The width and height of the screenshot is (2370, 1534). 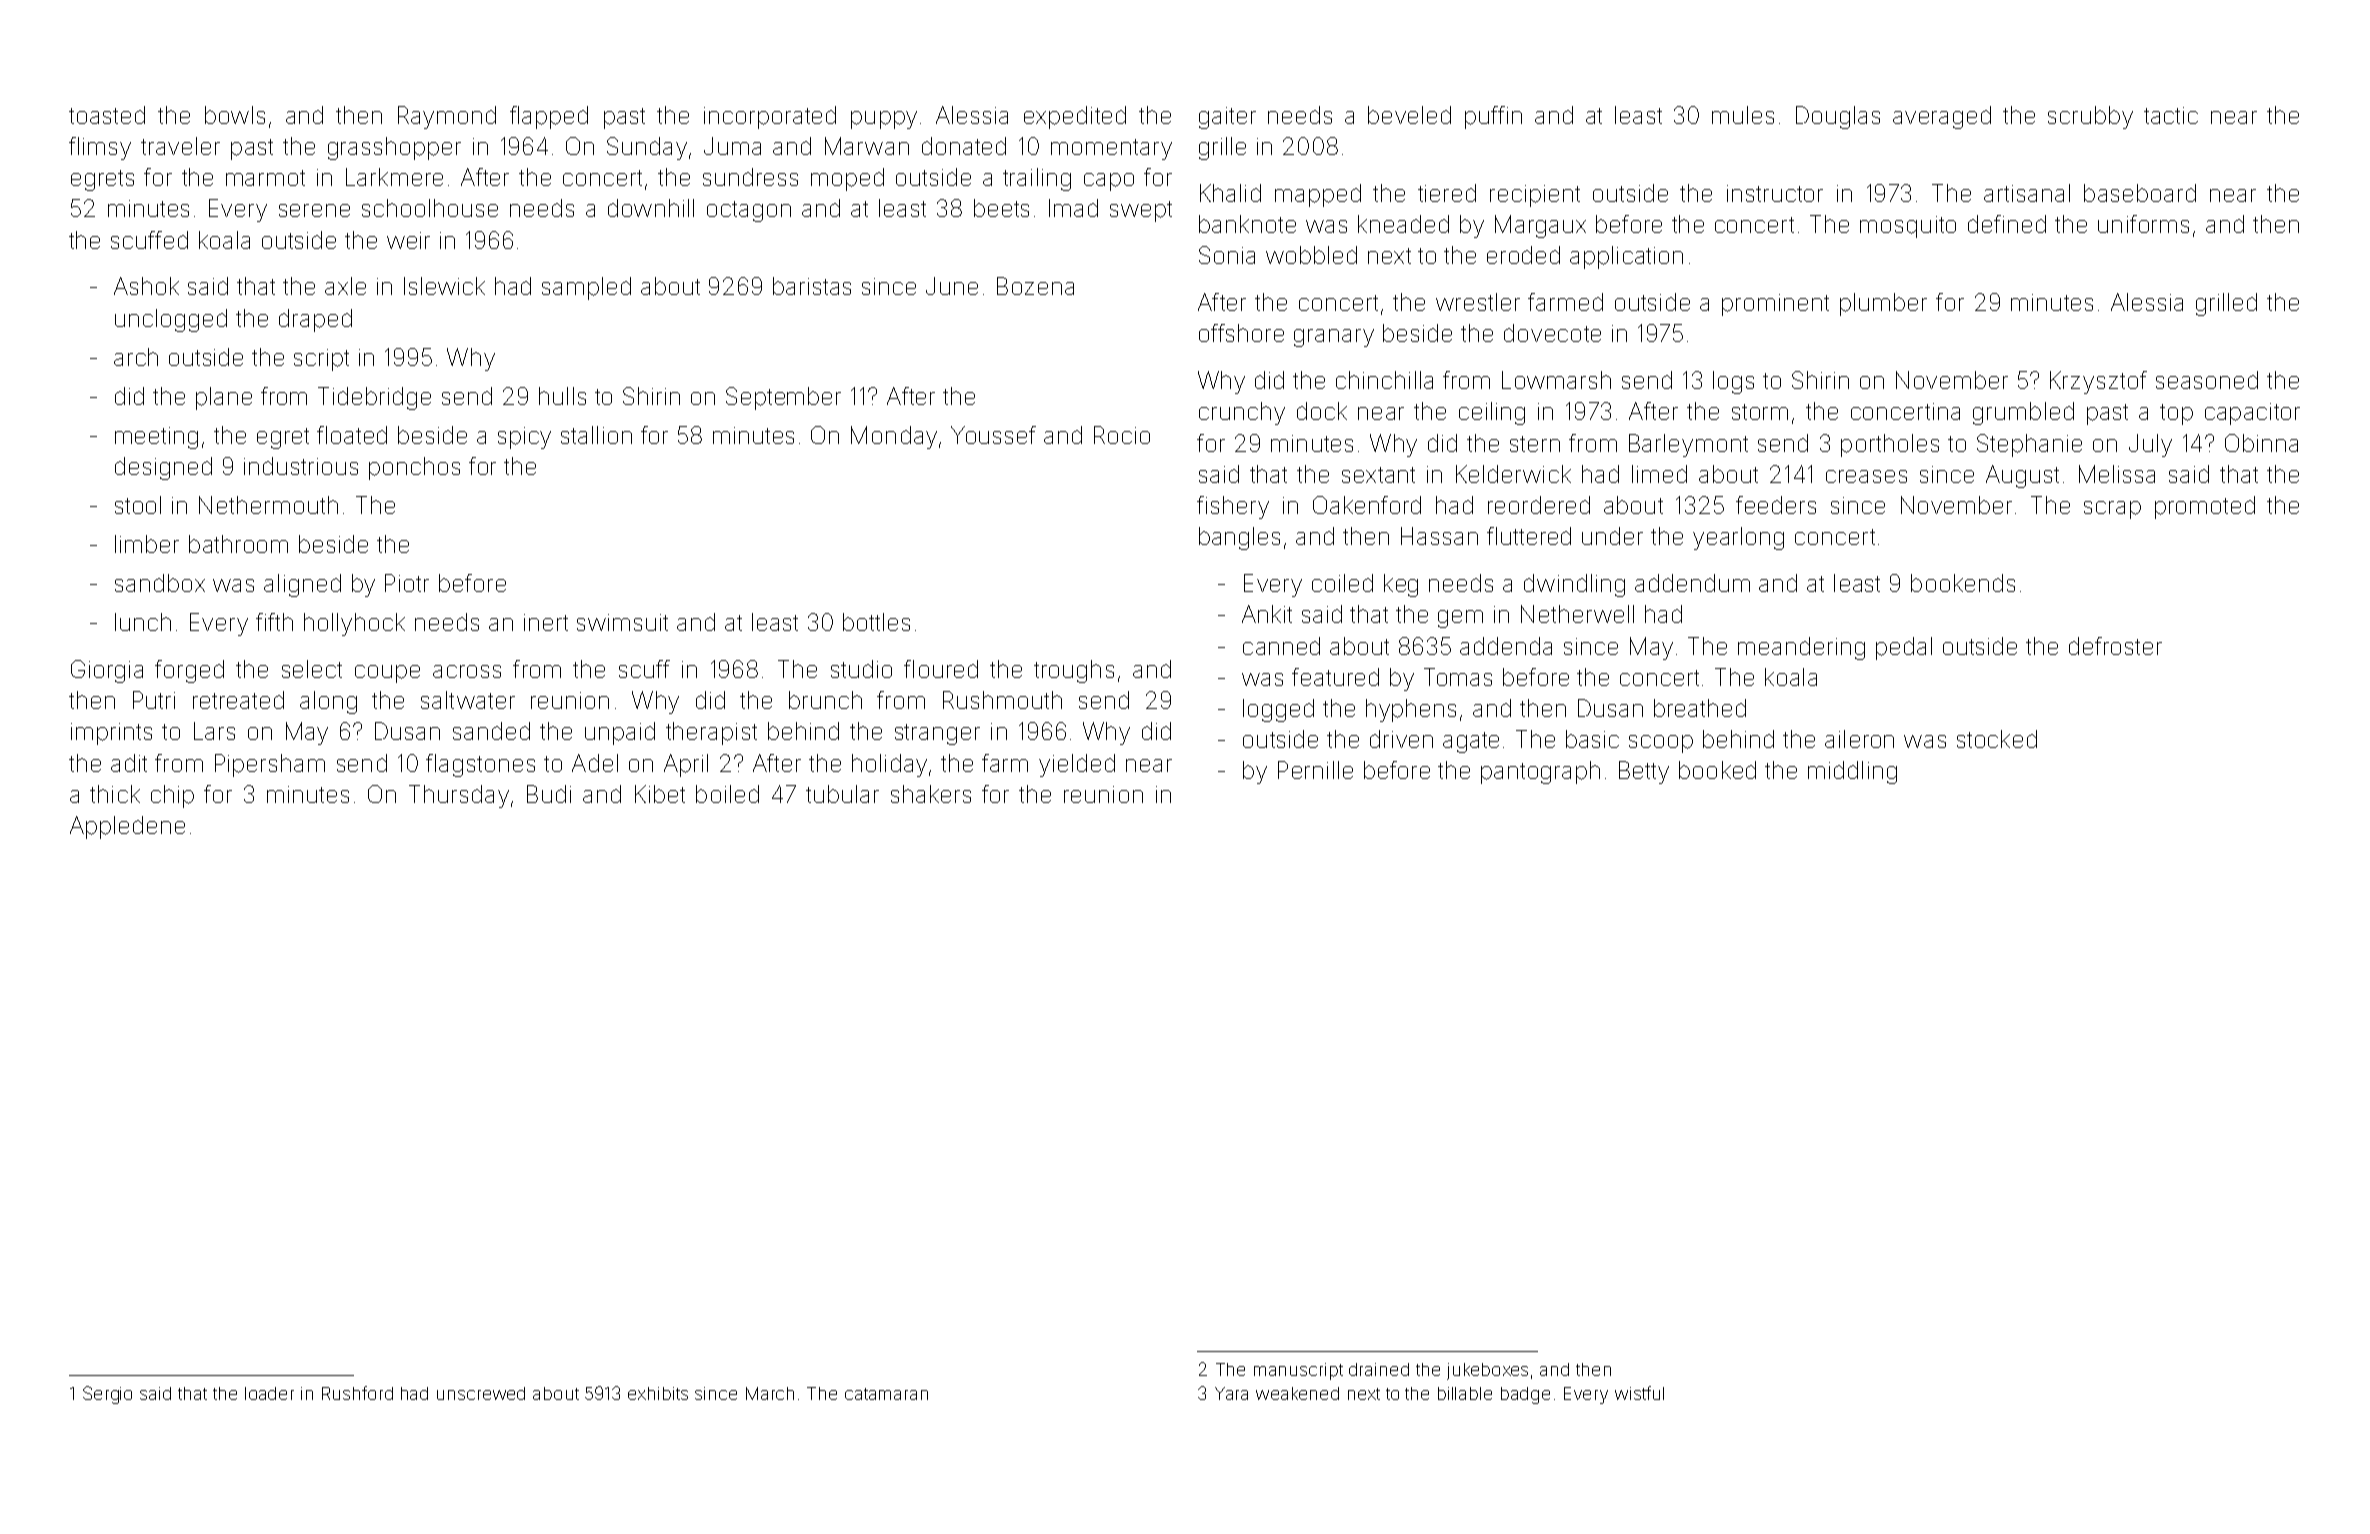 What do you see at coordinates (1075, 117) in the screenshot?
I see `expedited` at bounding box center [1075, 117].
